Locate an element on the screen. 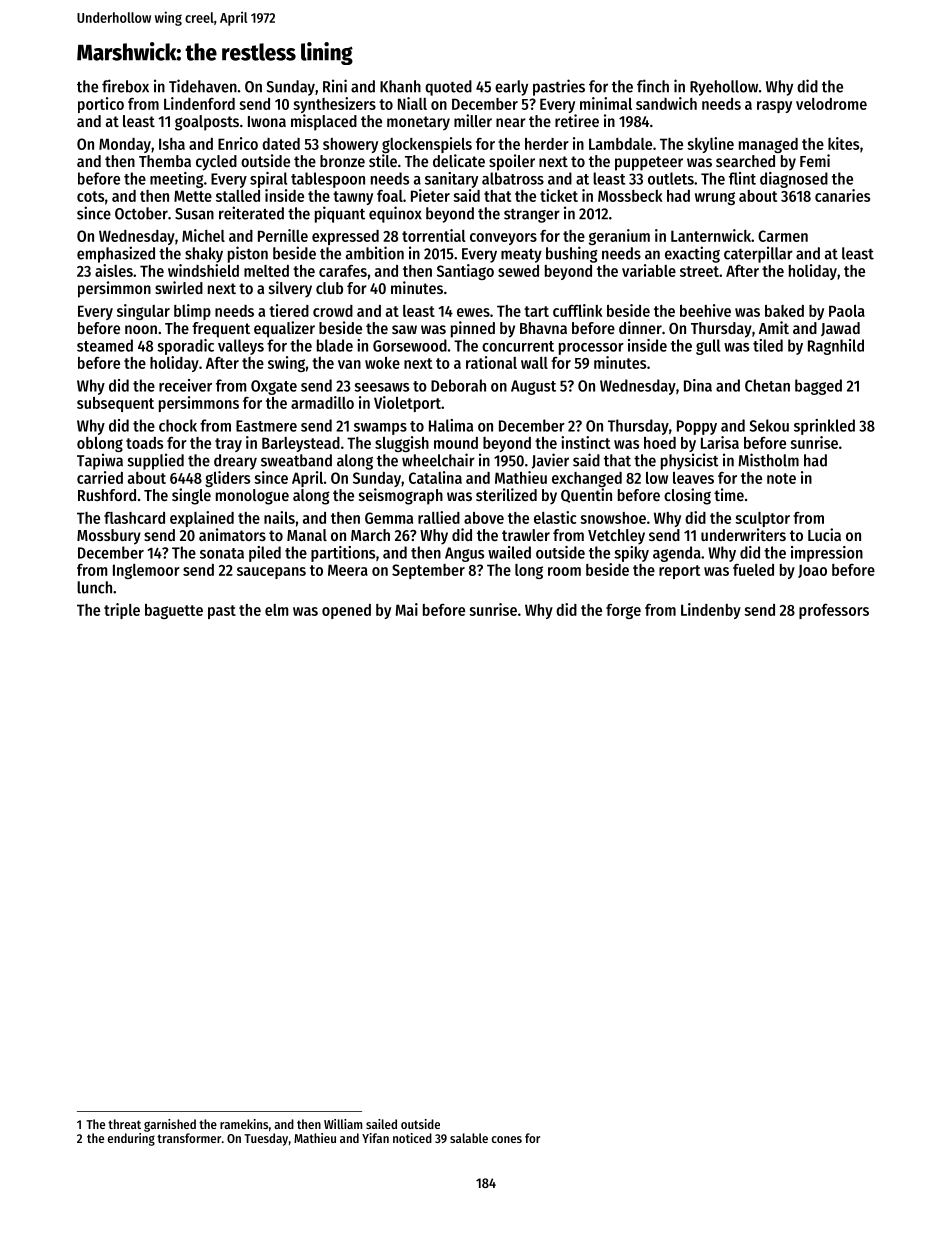 The height and width of the screenshot is (1233, 952). sailed is located at coordinates (381, 1124).
